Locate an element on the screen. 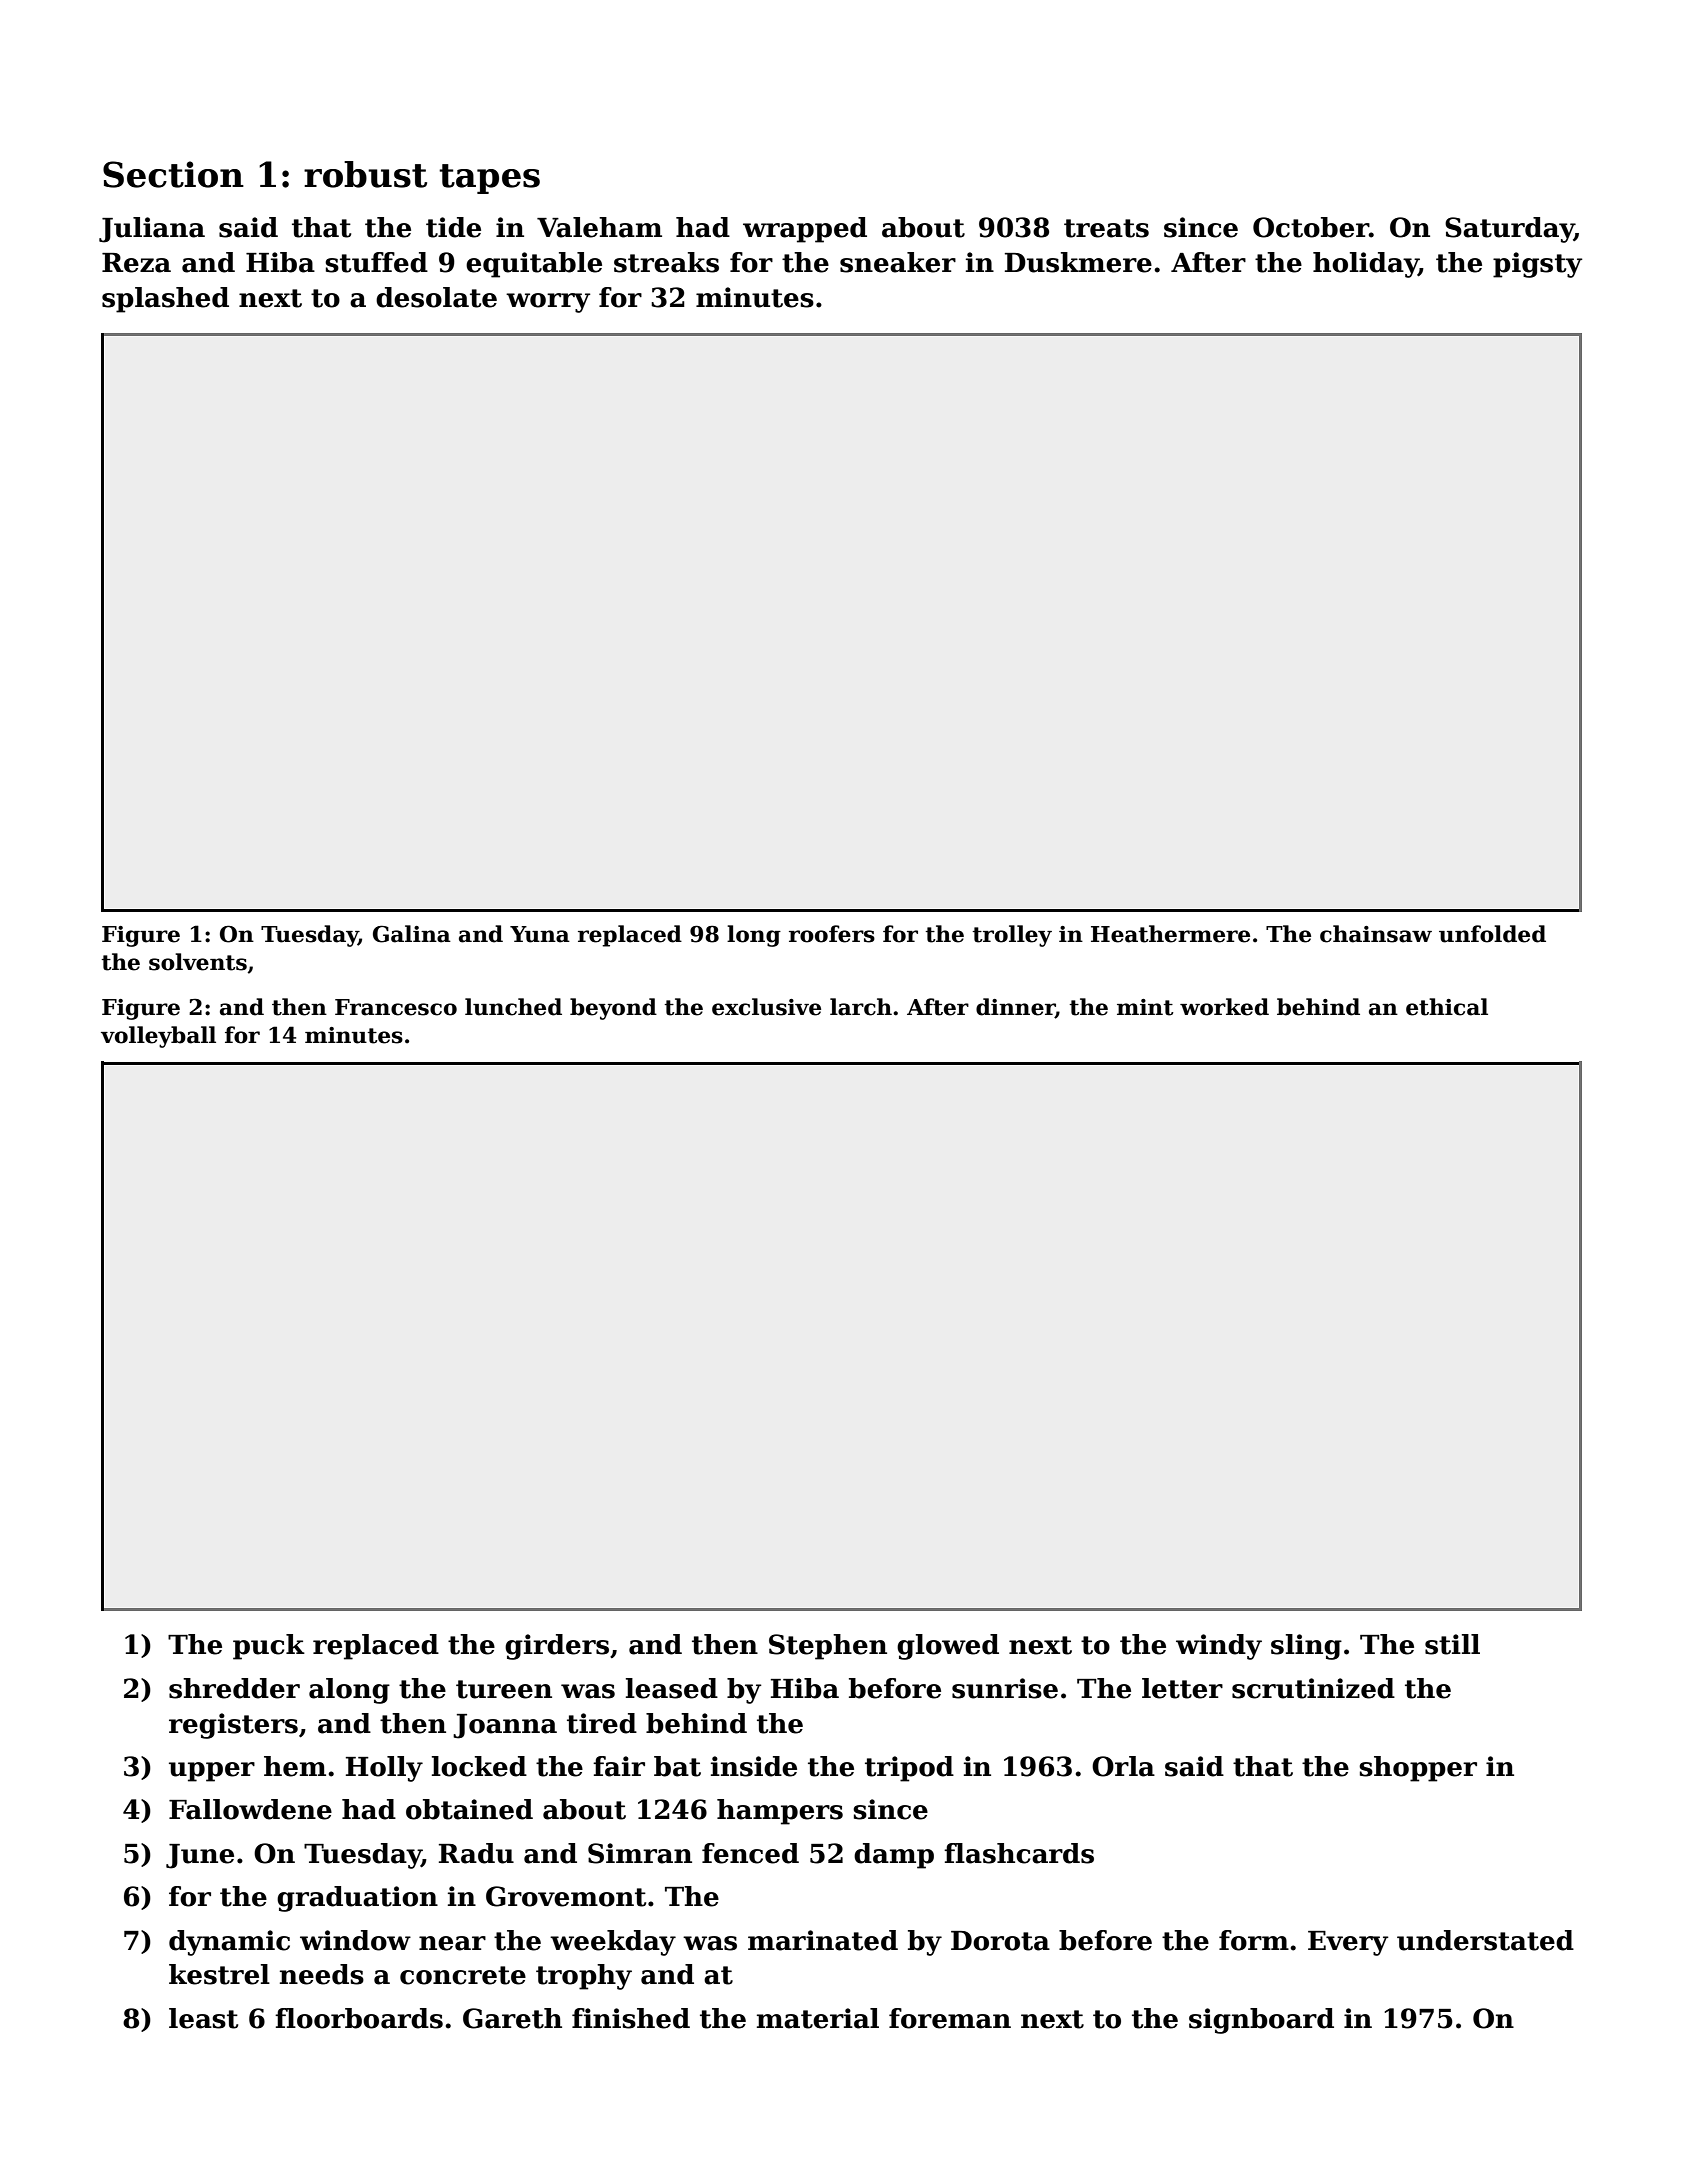 Image resolution: width=1683 pixels, height=2178 pixels. tapes is located at coordinates (489, 179).
